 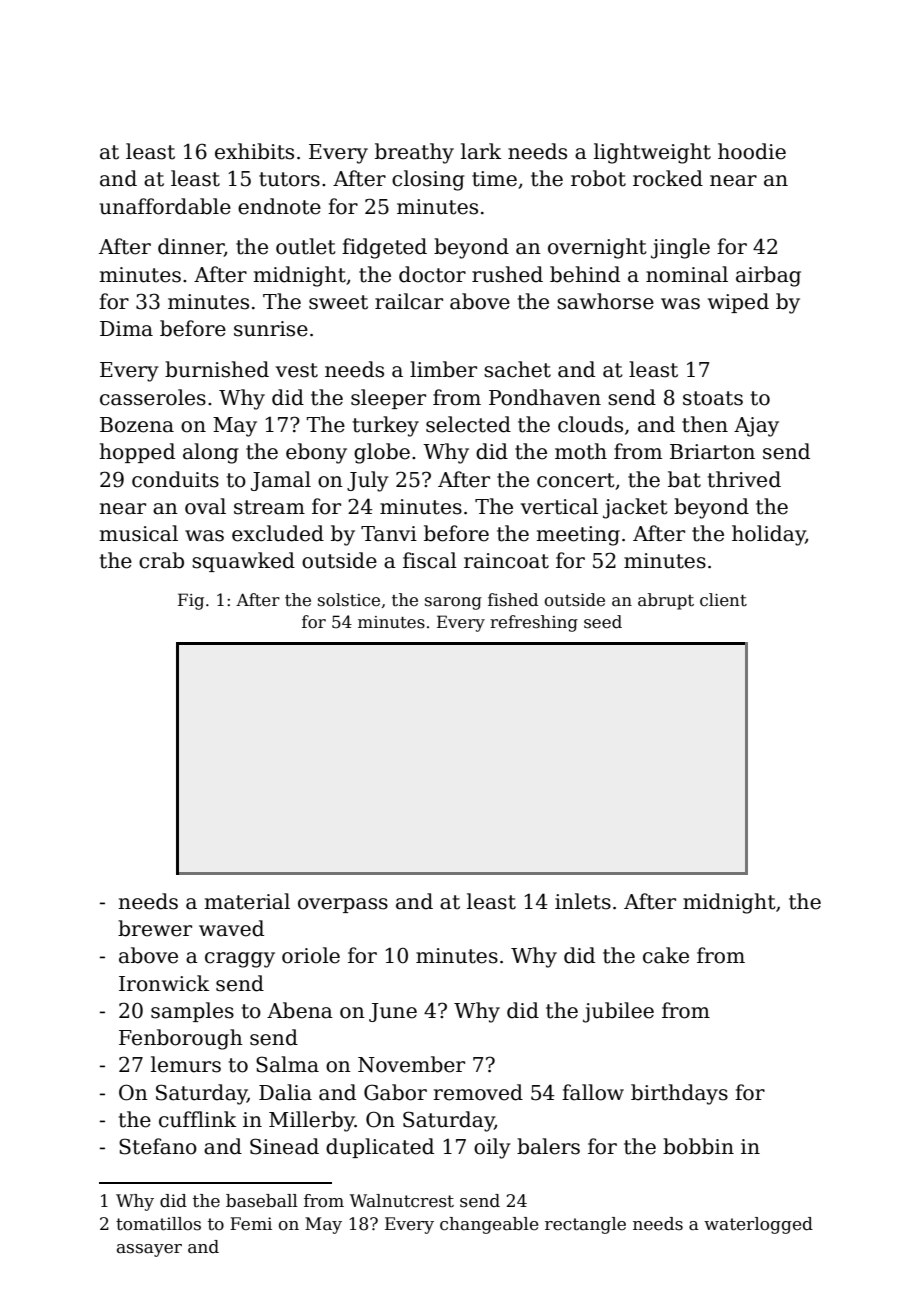 I want to click on holiday, so click(x=769, y=535).
